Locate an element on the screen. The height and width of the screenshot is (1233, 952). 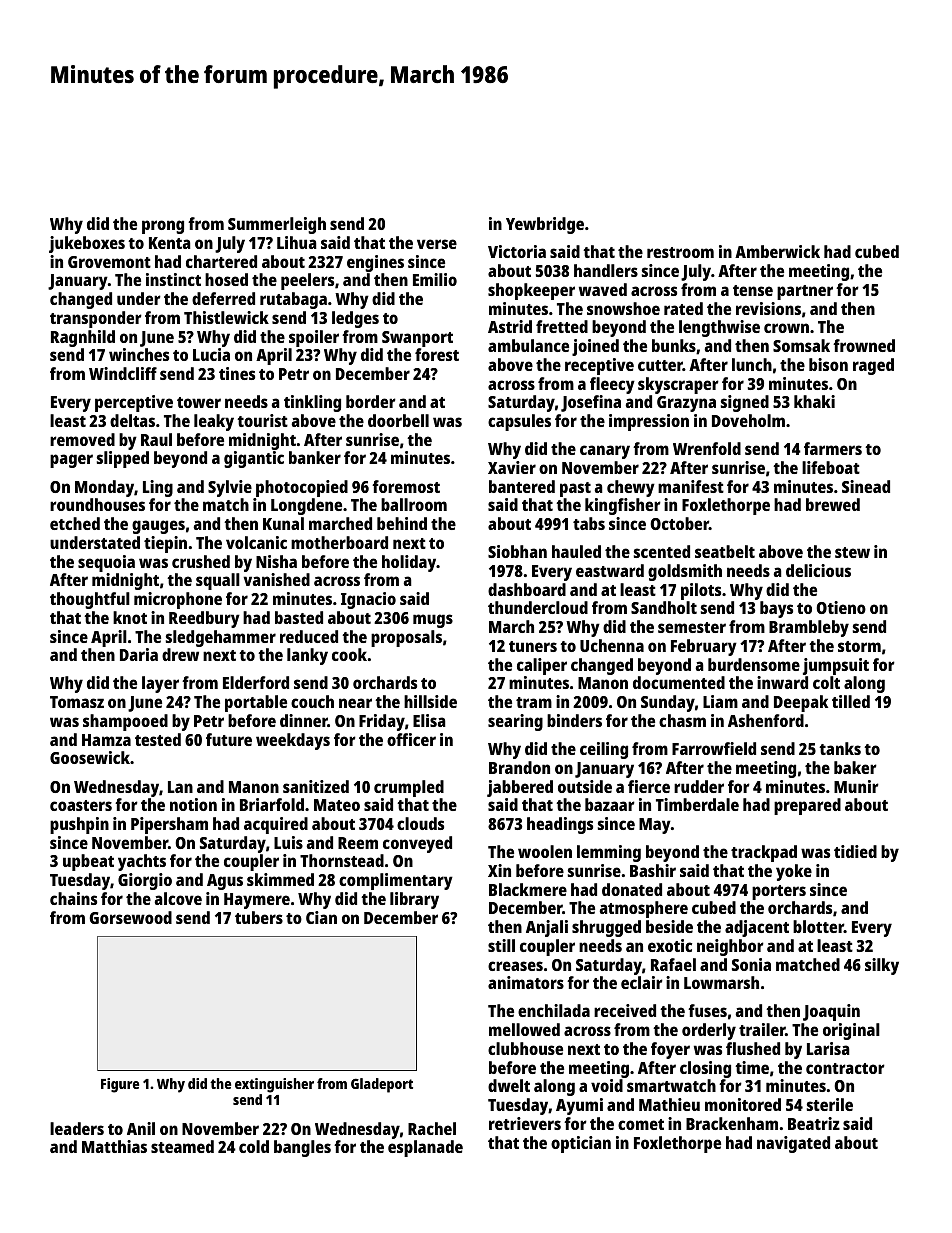
Emilio is located at coordinates (435, 279).
